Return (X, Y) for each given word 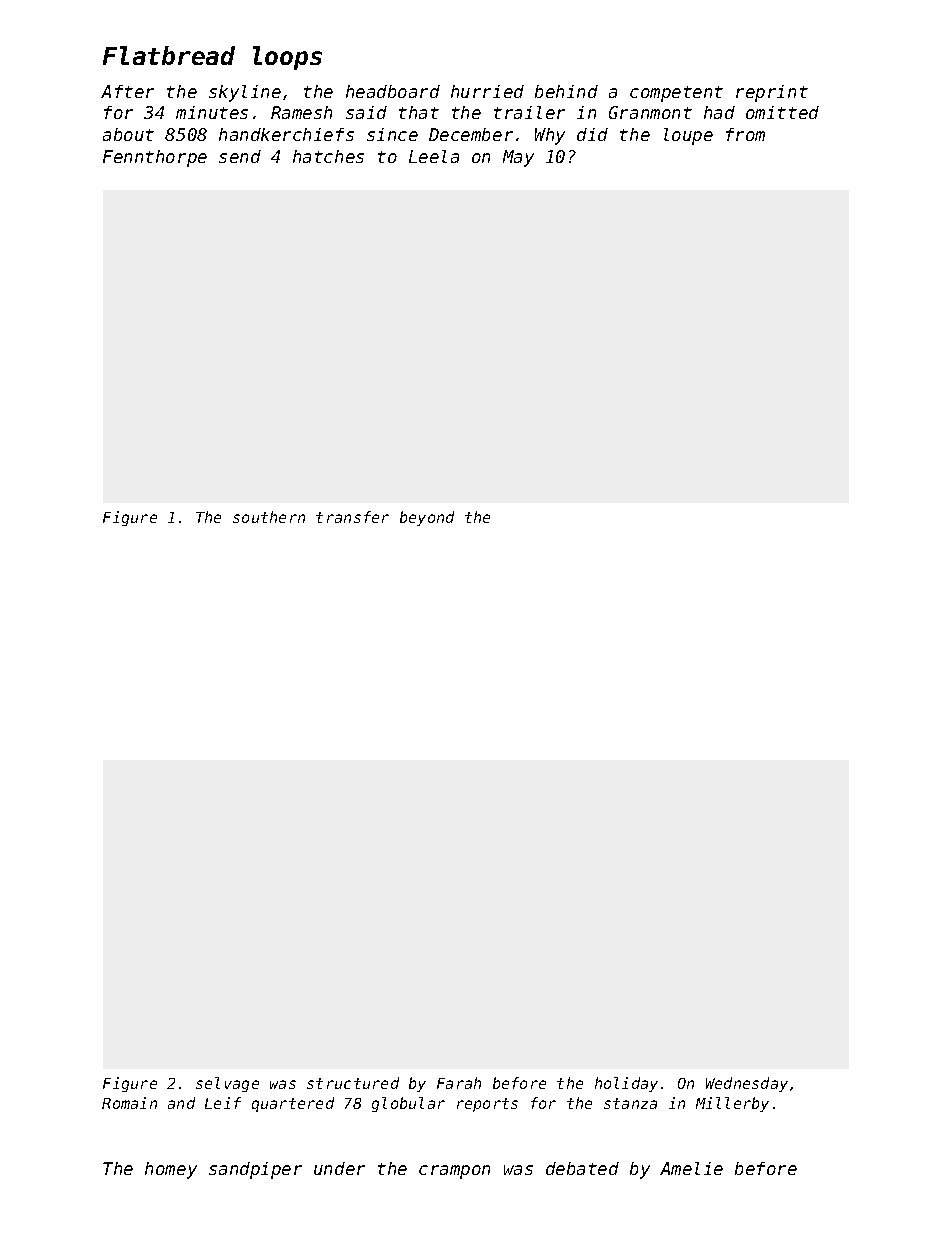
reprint (772, 93)
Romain (129, 1103)
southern (269, 517)
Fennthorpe (155, 158)
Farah (459, 1083)
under (339, 1168)
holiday (626, 1084)
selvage (227, 1084)
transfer (352, 517)
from (745, 134)
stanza (630, 1103)
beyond (427, 518)
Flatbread (169, 55)
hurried (487, 91)
